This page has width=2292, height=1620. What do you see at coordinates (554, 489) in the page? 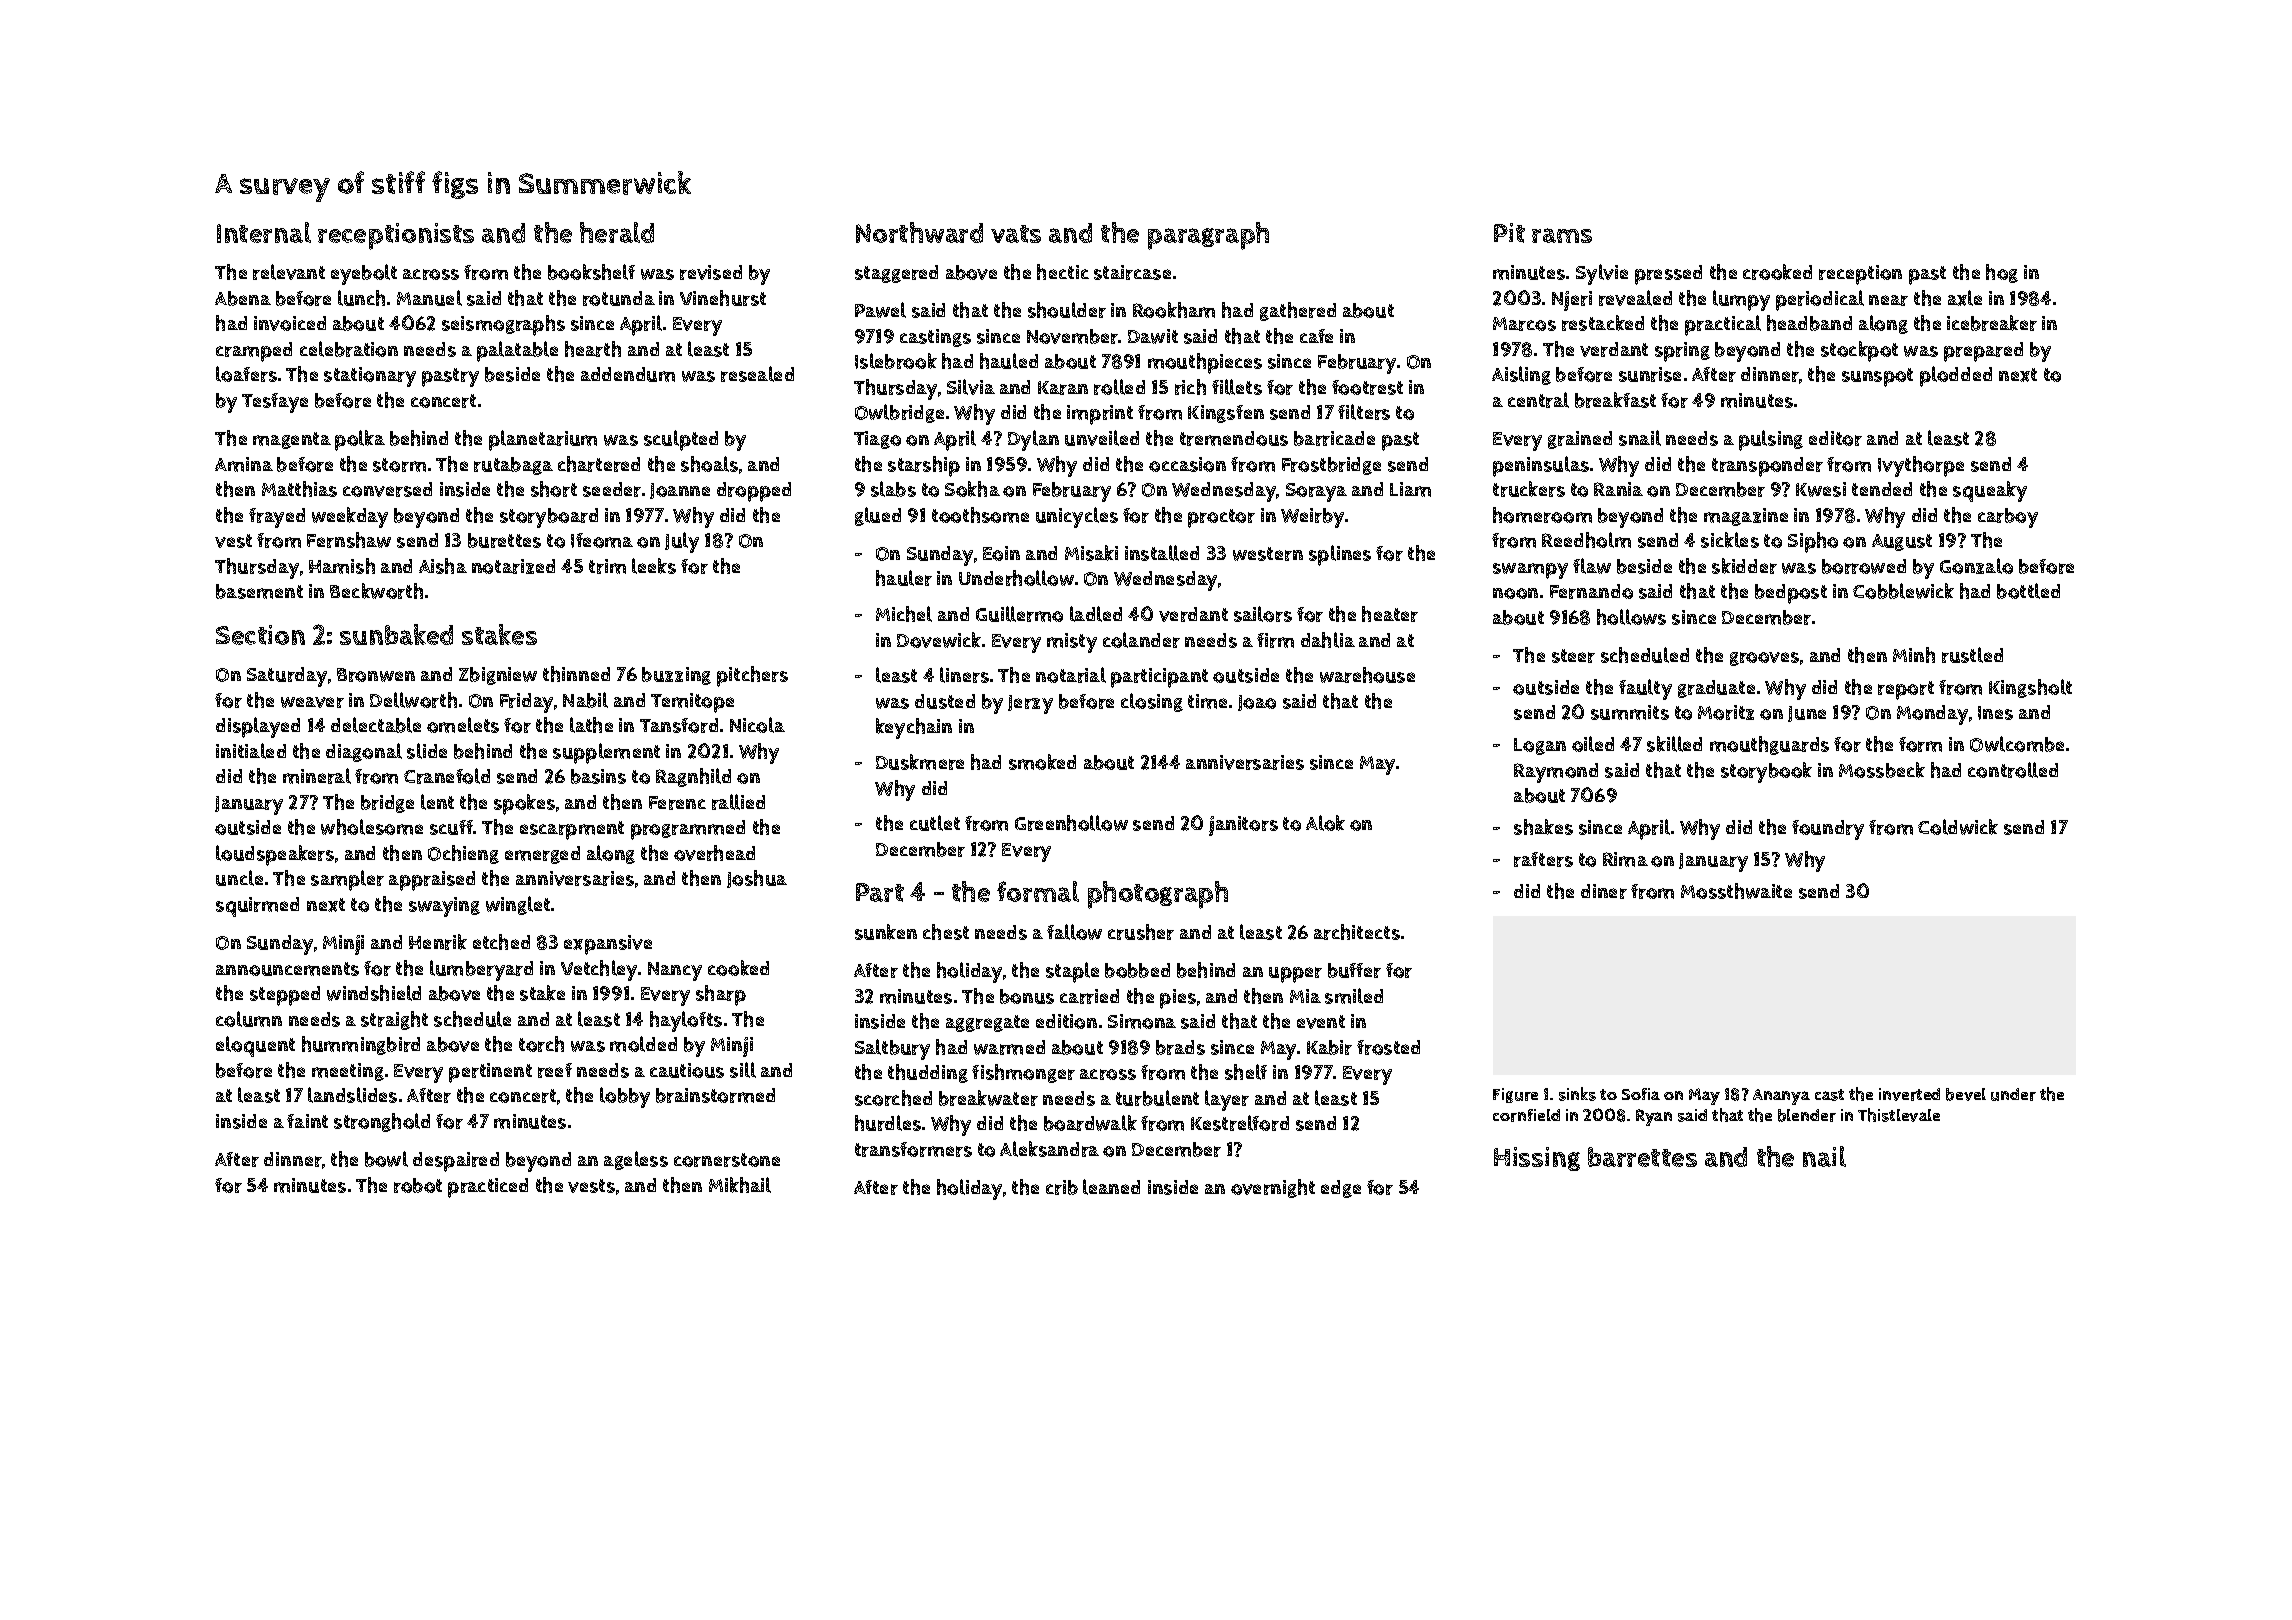
I see `short` at bounding box center [554, 489].
